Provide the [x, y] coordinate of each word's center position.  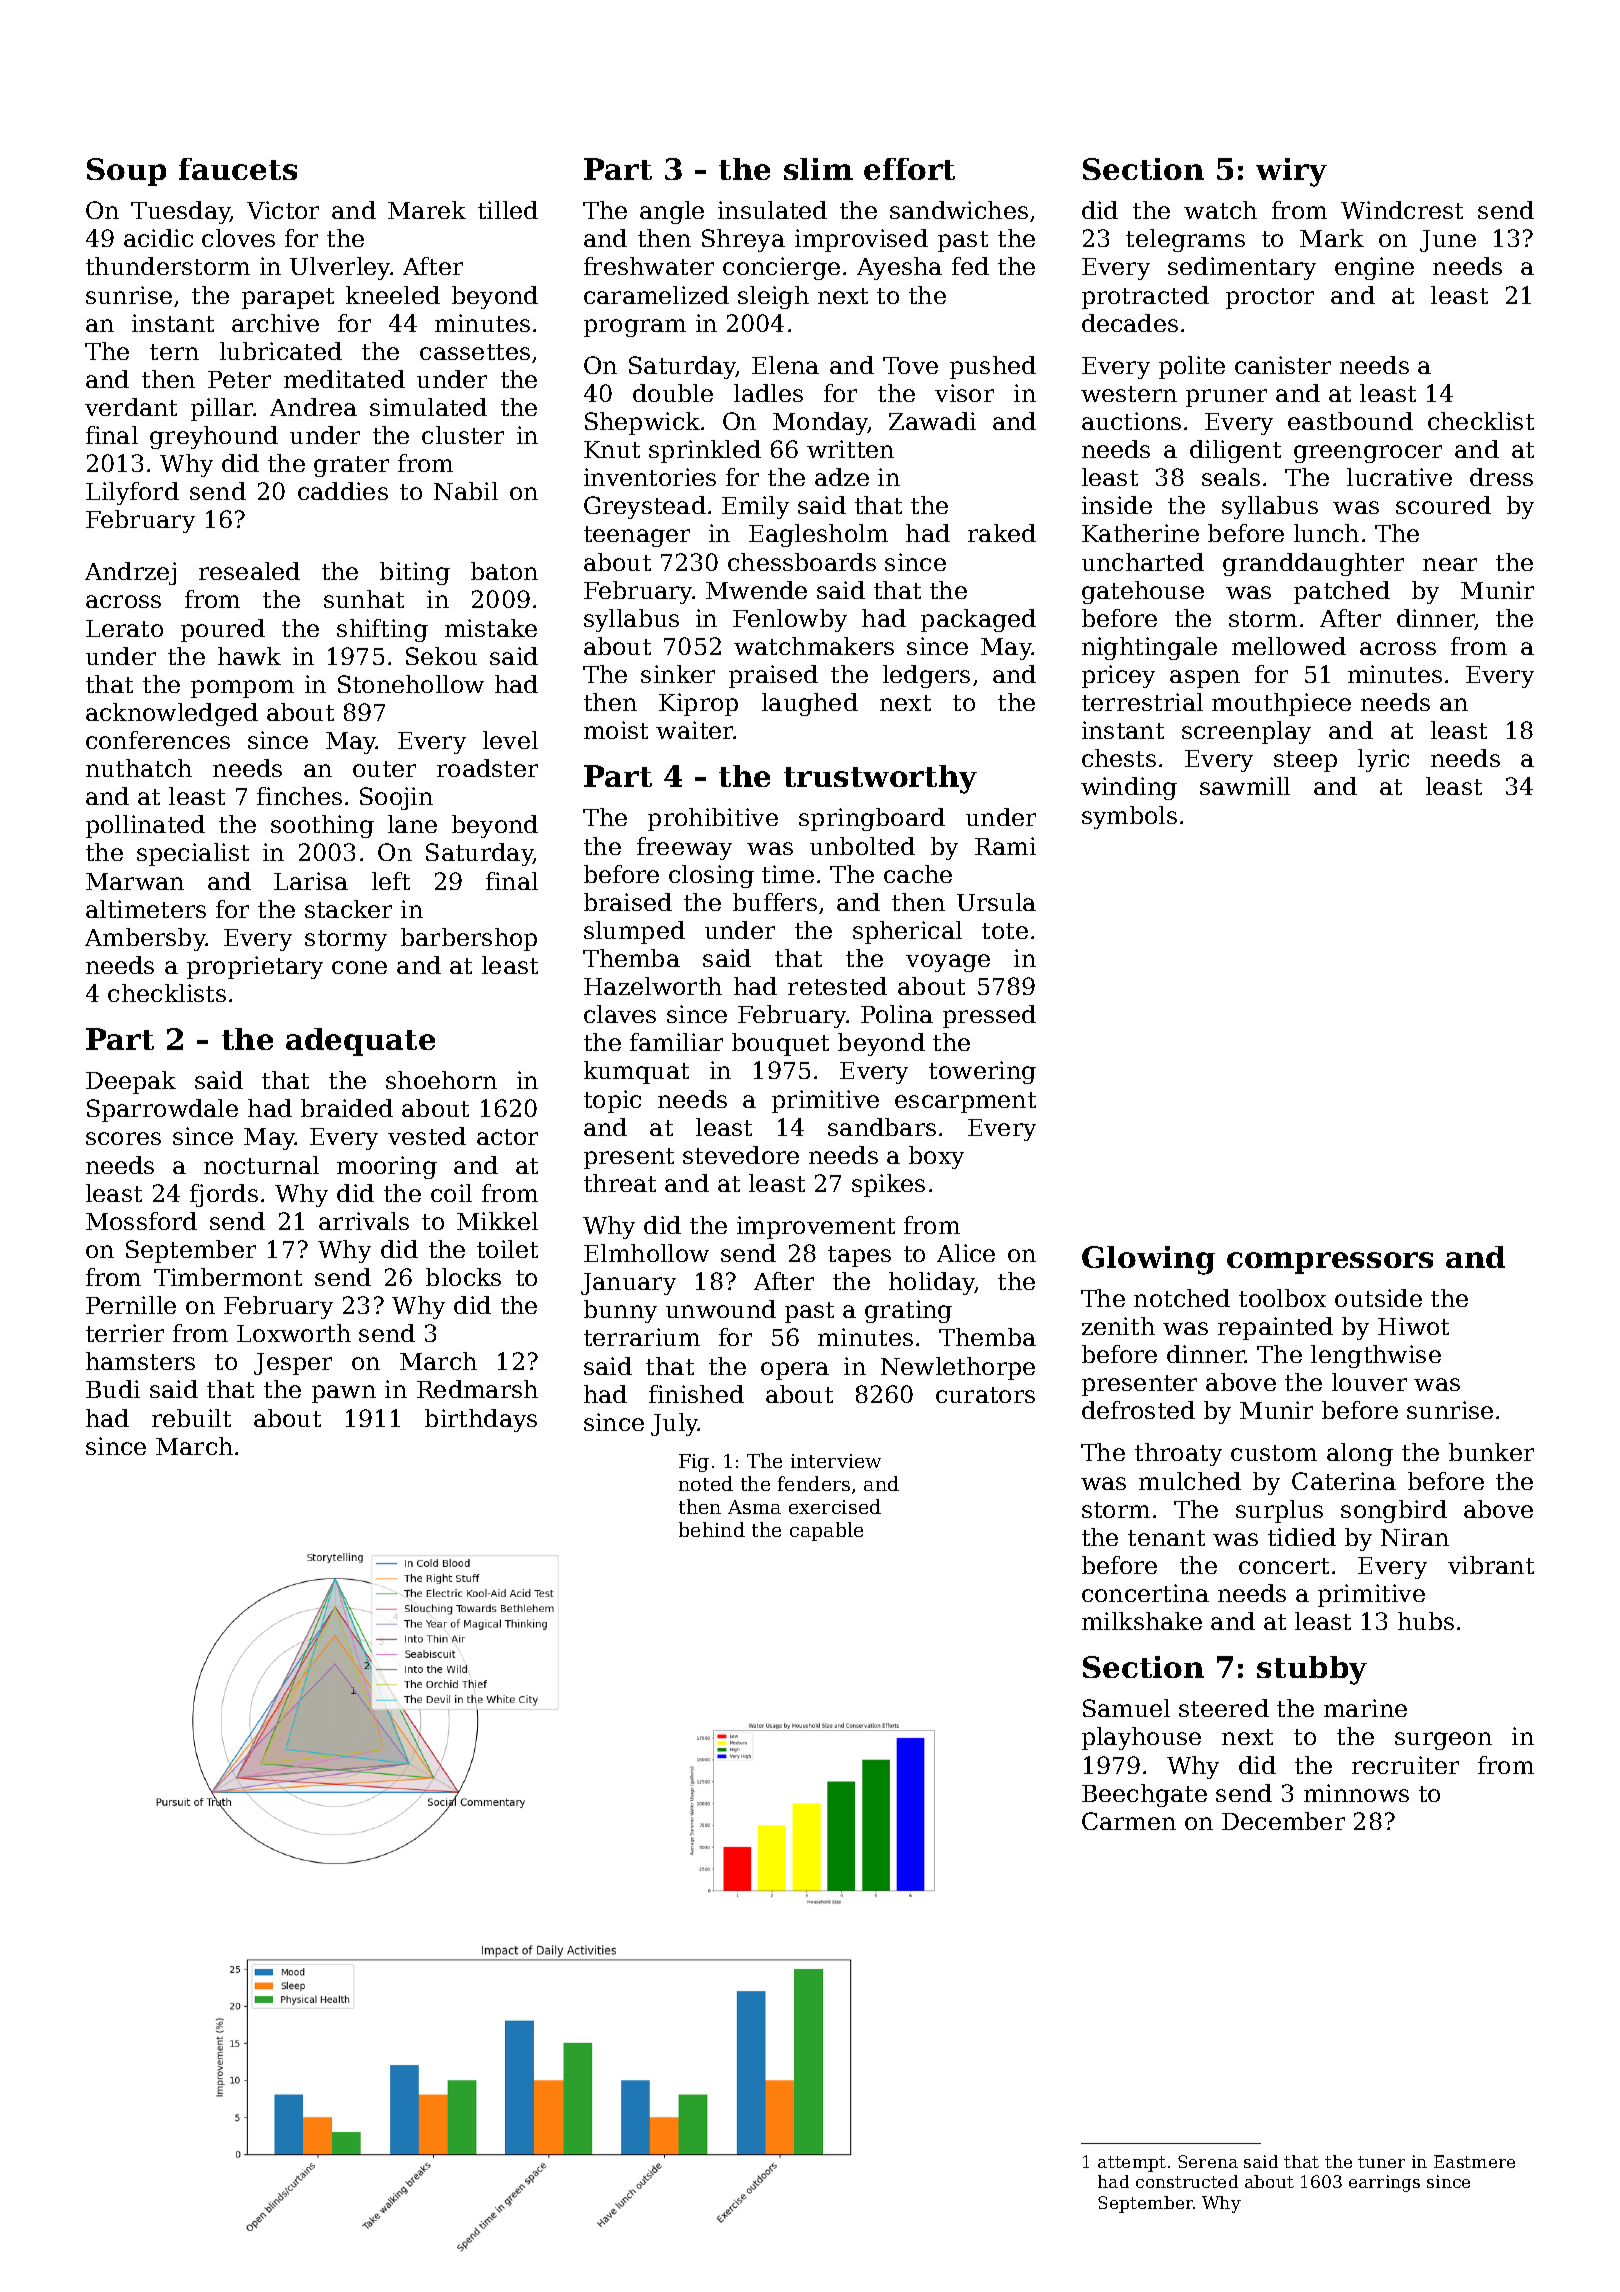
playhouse [1141, 1738]
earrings [1384, 2183]
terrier [125, 1333]
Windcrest [1402, 210]
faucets [238, 169]
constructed [1187, 2181]
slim [818, 169]
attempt [1132, 2164]
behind [712, 1529]
